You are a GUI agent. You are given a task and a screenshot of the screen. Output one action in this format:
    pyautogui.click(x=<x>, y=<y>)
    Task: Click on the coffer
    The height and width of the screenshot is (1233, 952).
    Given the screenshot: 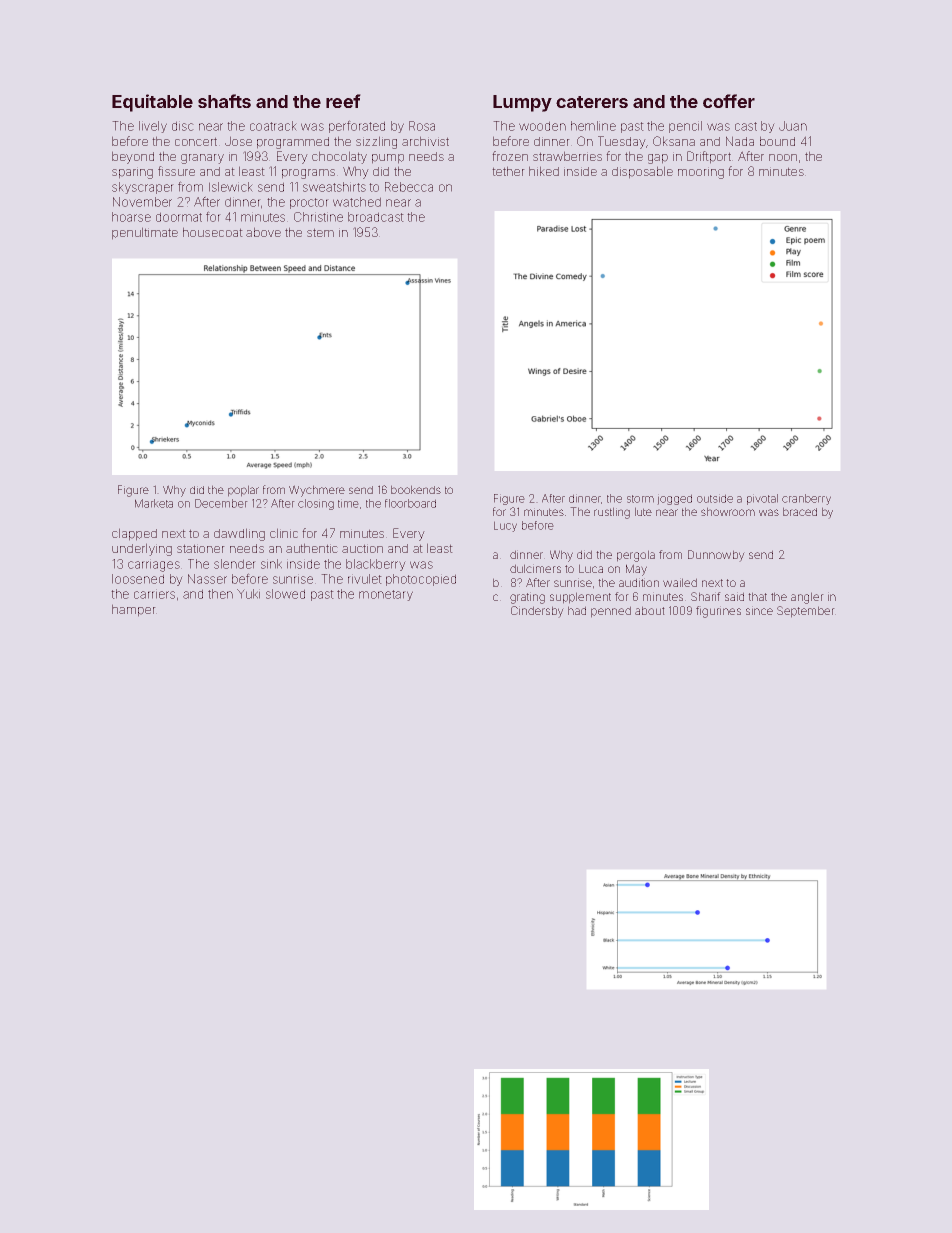 What is the action you would take?
    pyautogui.click(x=729, y=101)
